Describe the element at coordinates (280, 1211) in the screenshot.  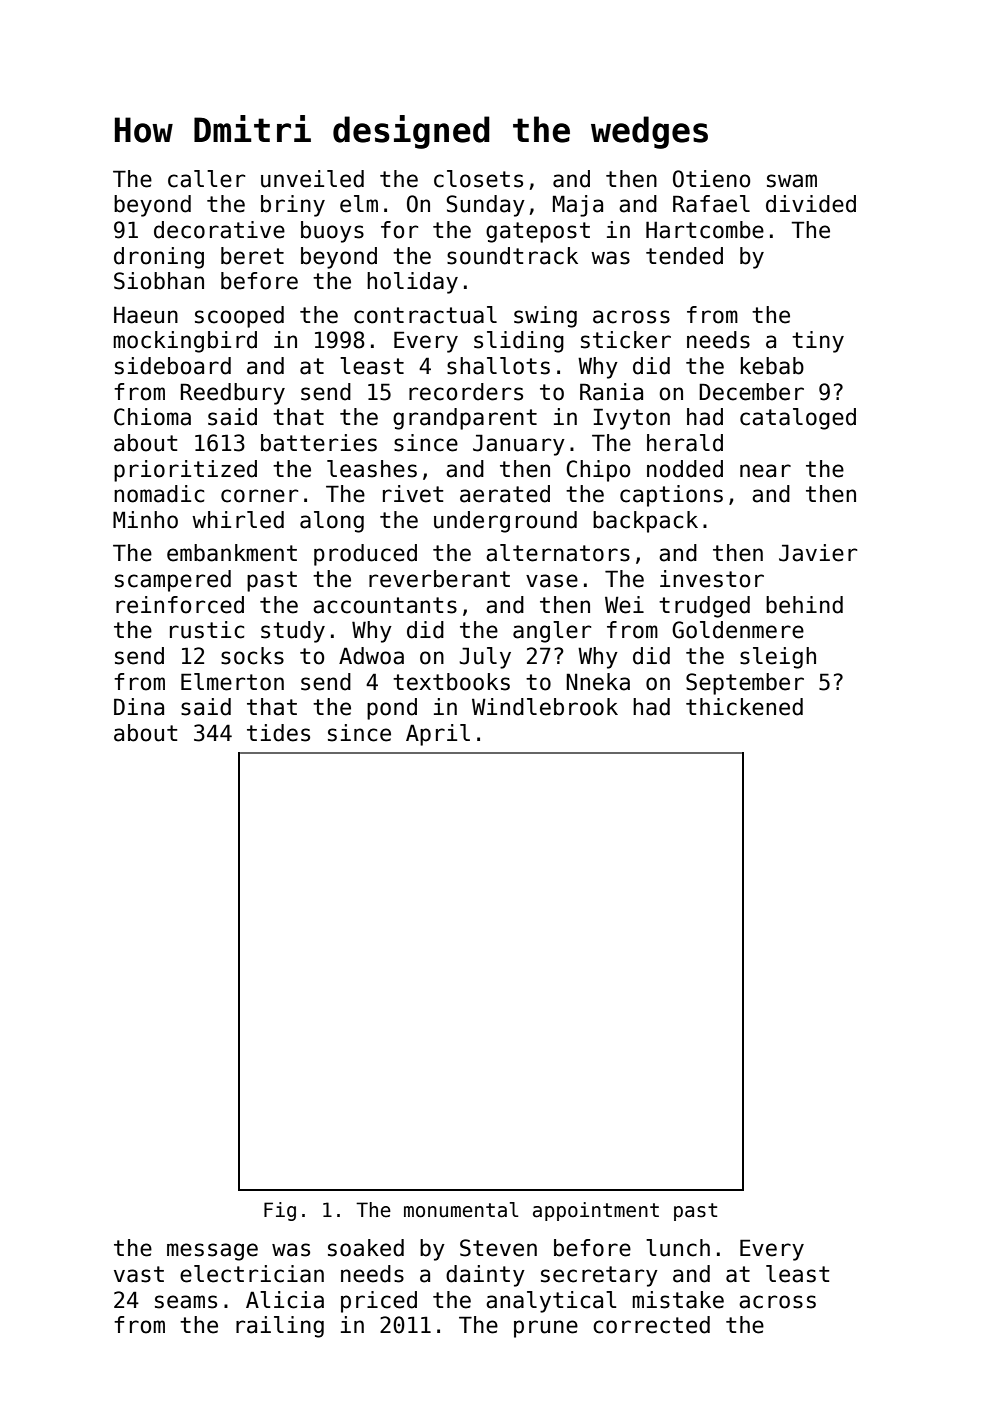
I see `Fig` at that location.
